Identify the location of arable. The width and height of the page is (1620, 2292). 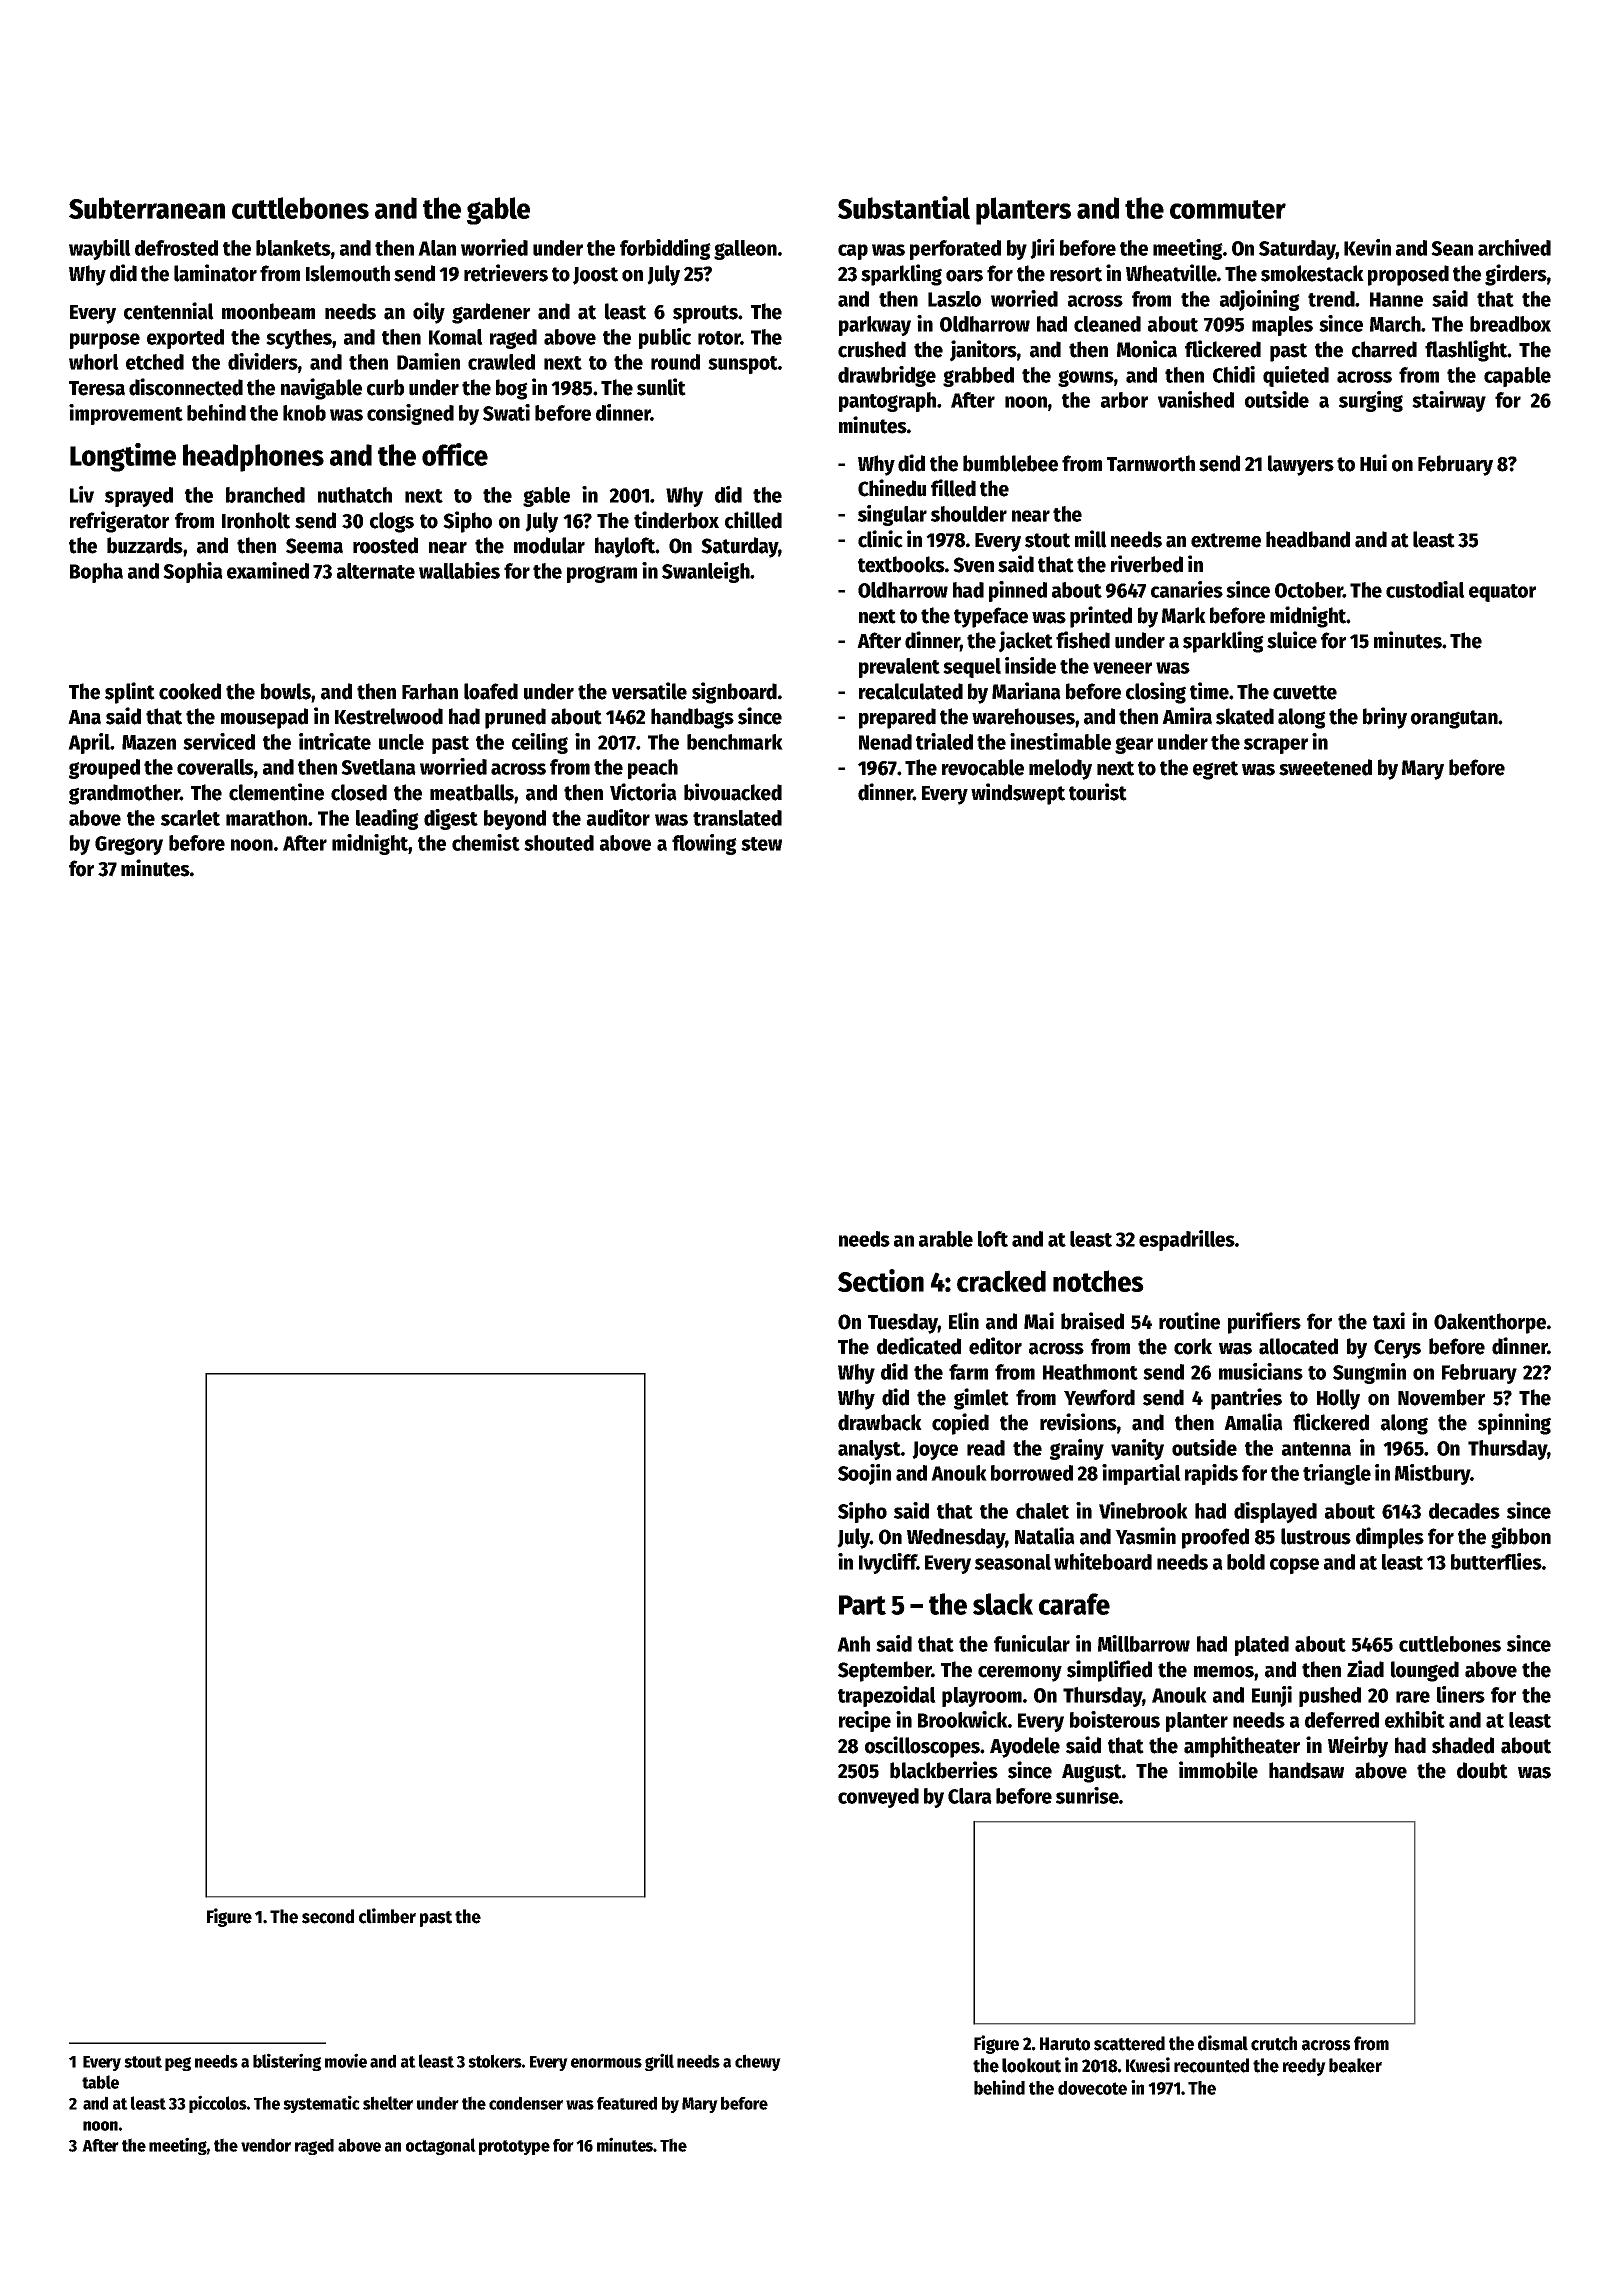
(946, 1239).
